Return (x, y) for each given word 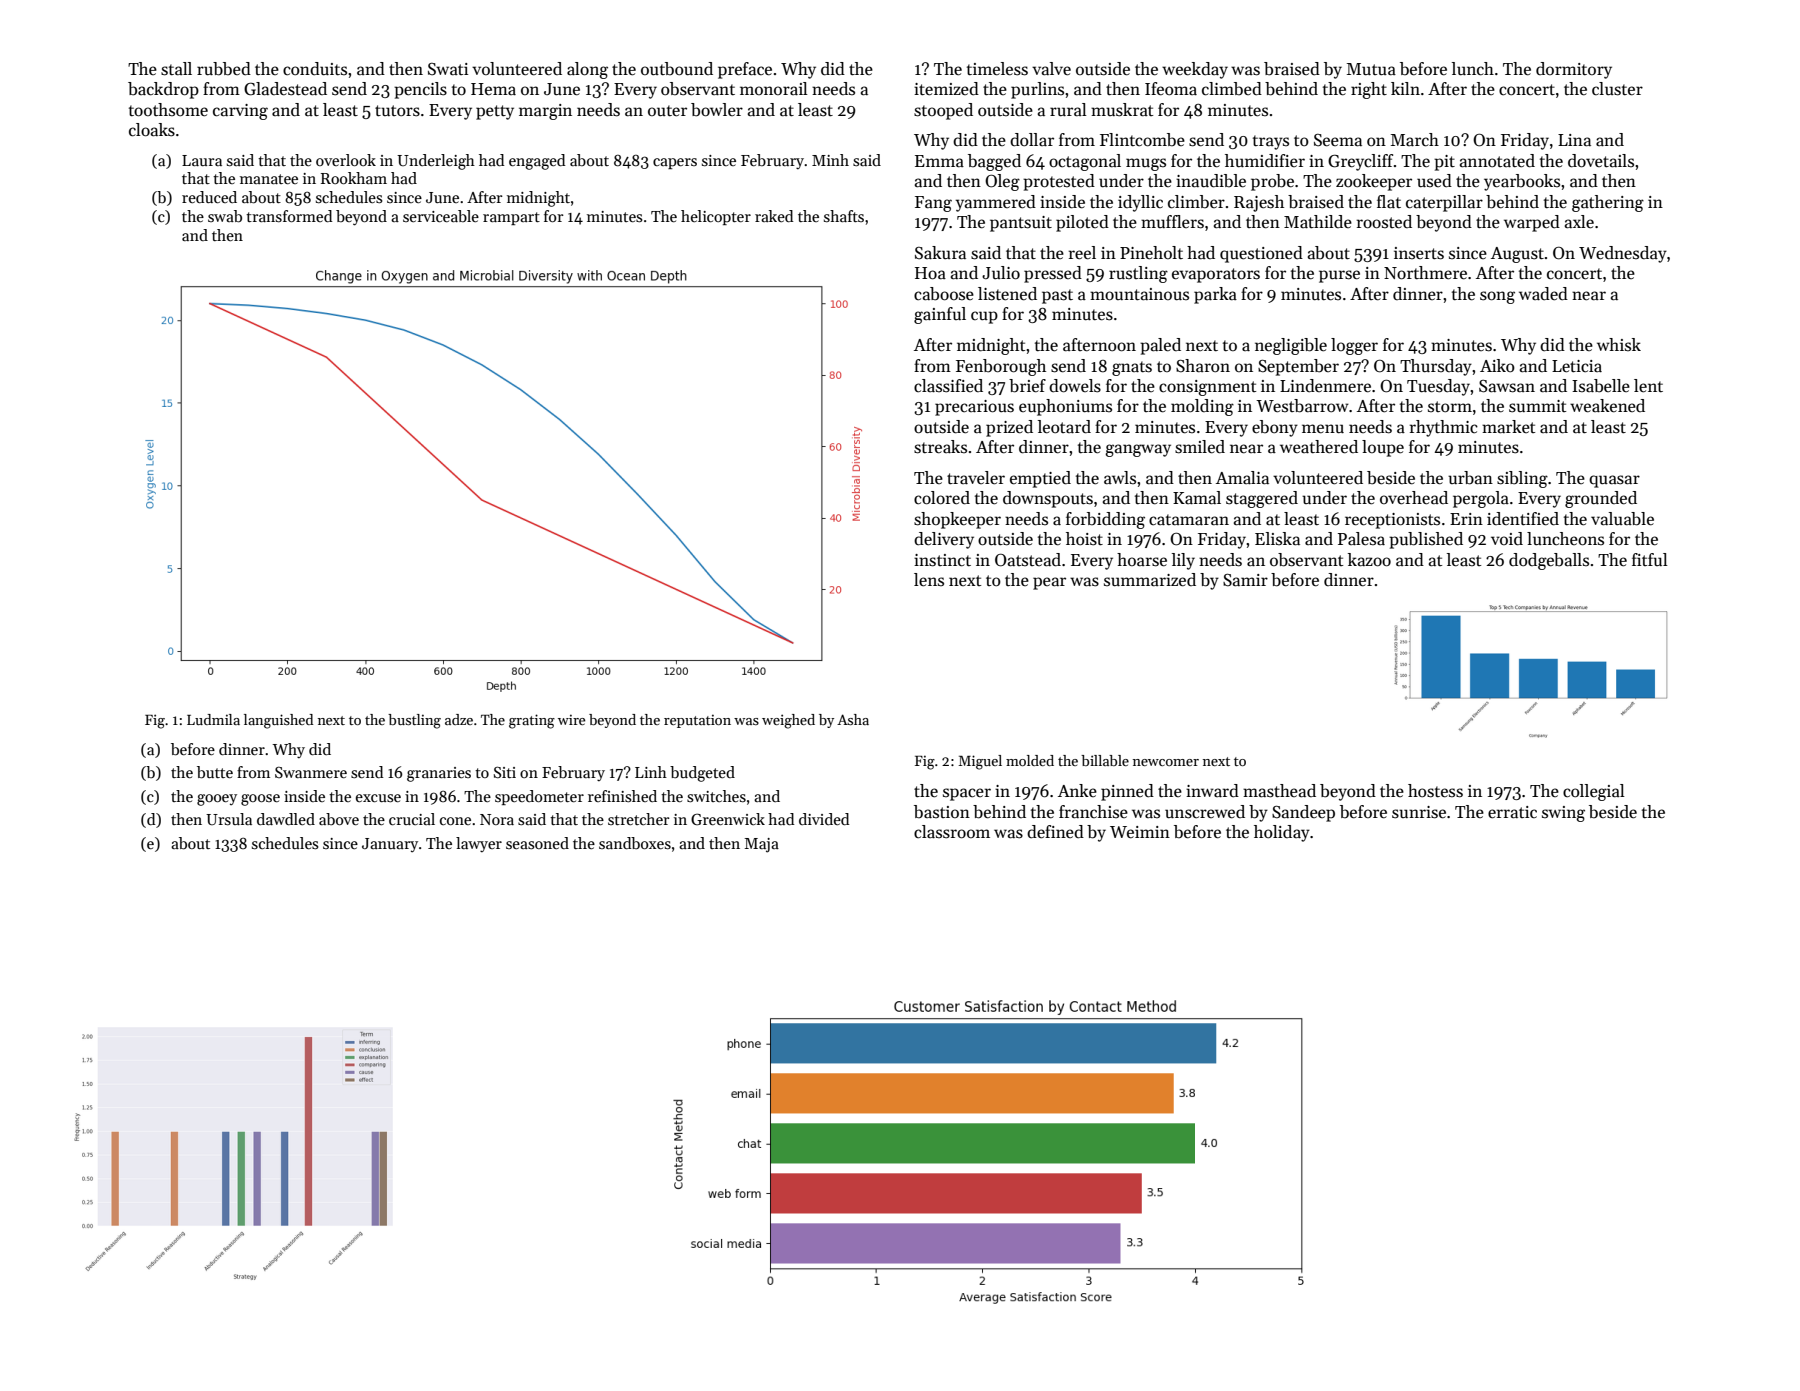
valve (1051, 69)
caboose (944, 294)
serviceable (441, 216)
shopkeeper (957, 520)
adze (459, 719)
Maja (762, 845)
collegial (1594, 792)
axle (1579, 222)
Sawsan (1507, 386)
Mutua (1371, 69)
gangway (1138, 450)
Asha (853, 719)
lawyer (479, 844)
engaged (537, 162)
